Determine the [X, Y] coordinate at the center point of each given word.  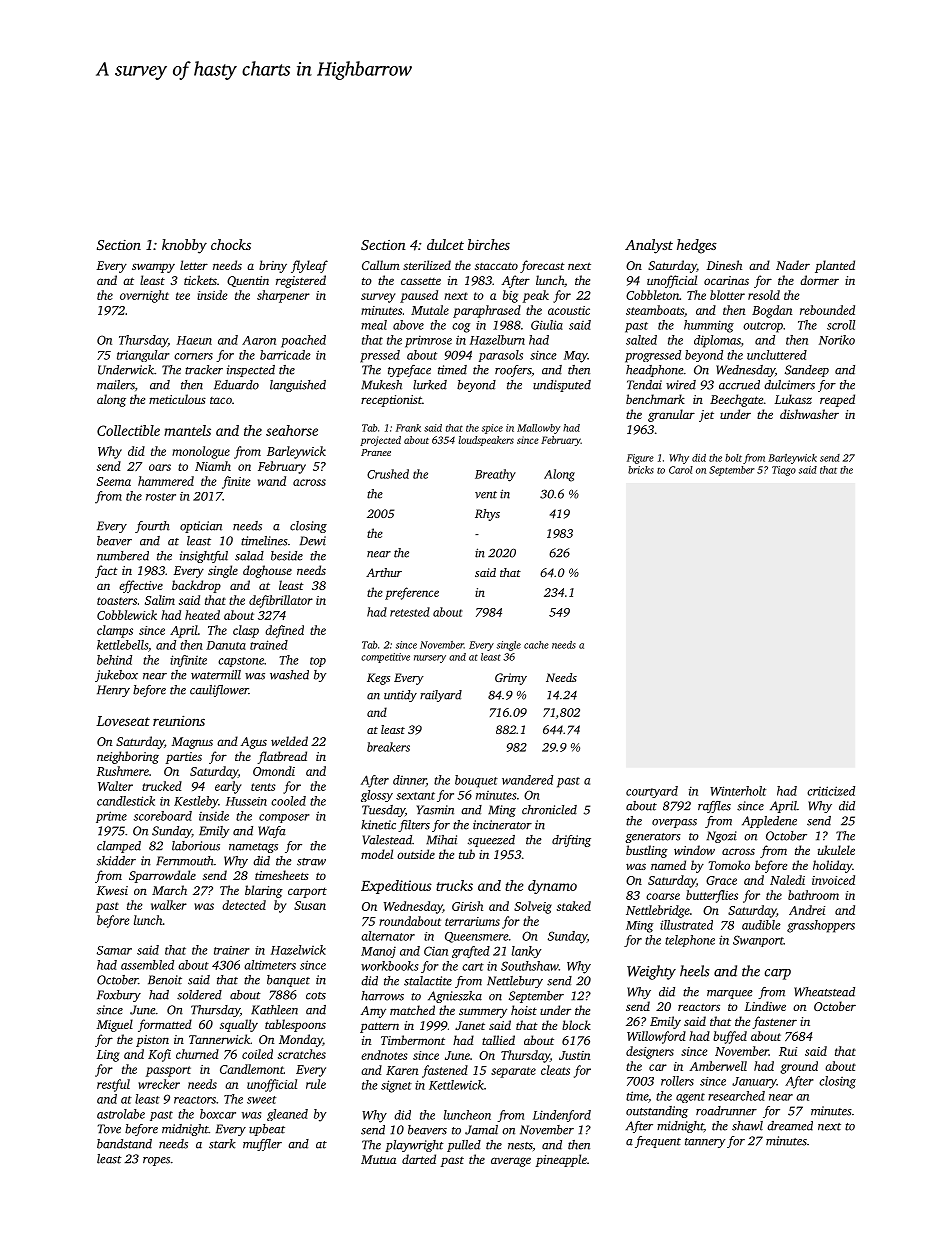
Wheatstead [824, 992]
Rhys [487, 515]
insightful [204, 557]
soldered [199, 995]
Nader [793, 265]
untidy [400, 696]
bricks [641, 470]
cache [536, 645]
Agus [254, 743]
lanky [526, 952]
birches [489, 244]
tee [183, 296]
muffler [262, 1145]
